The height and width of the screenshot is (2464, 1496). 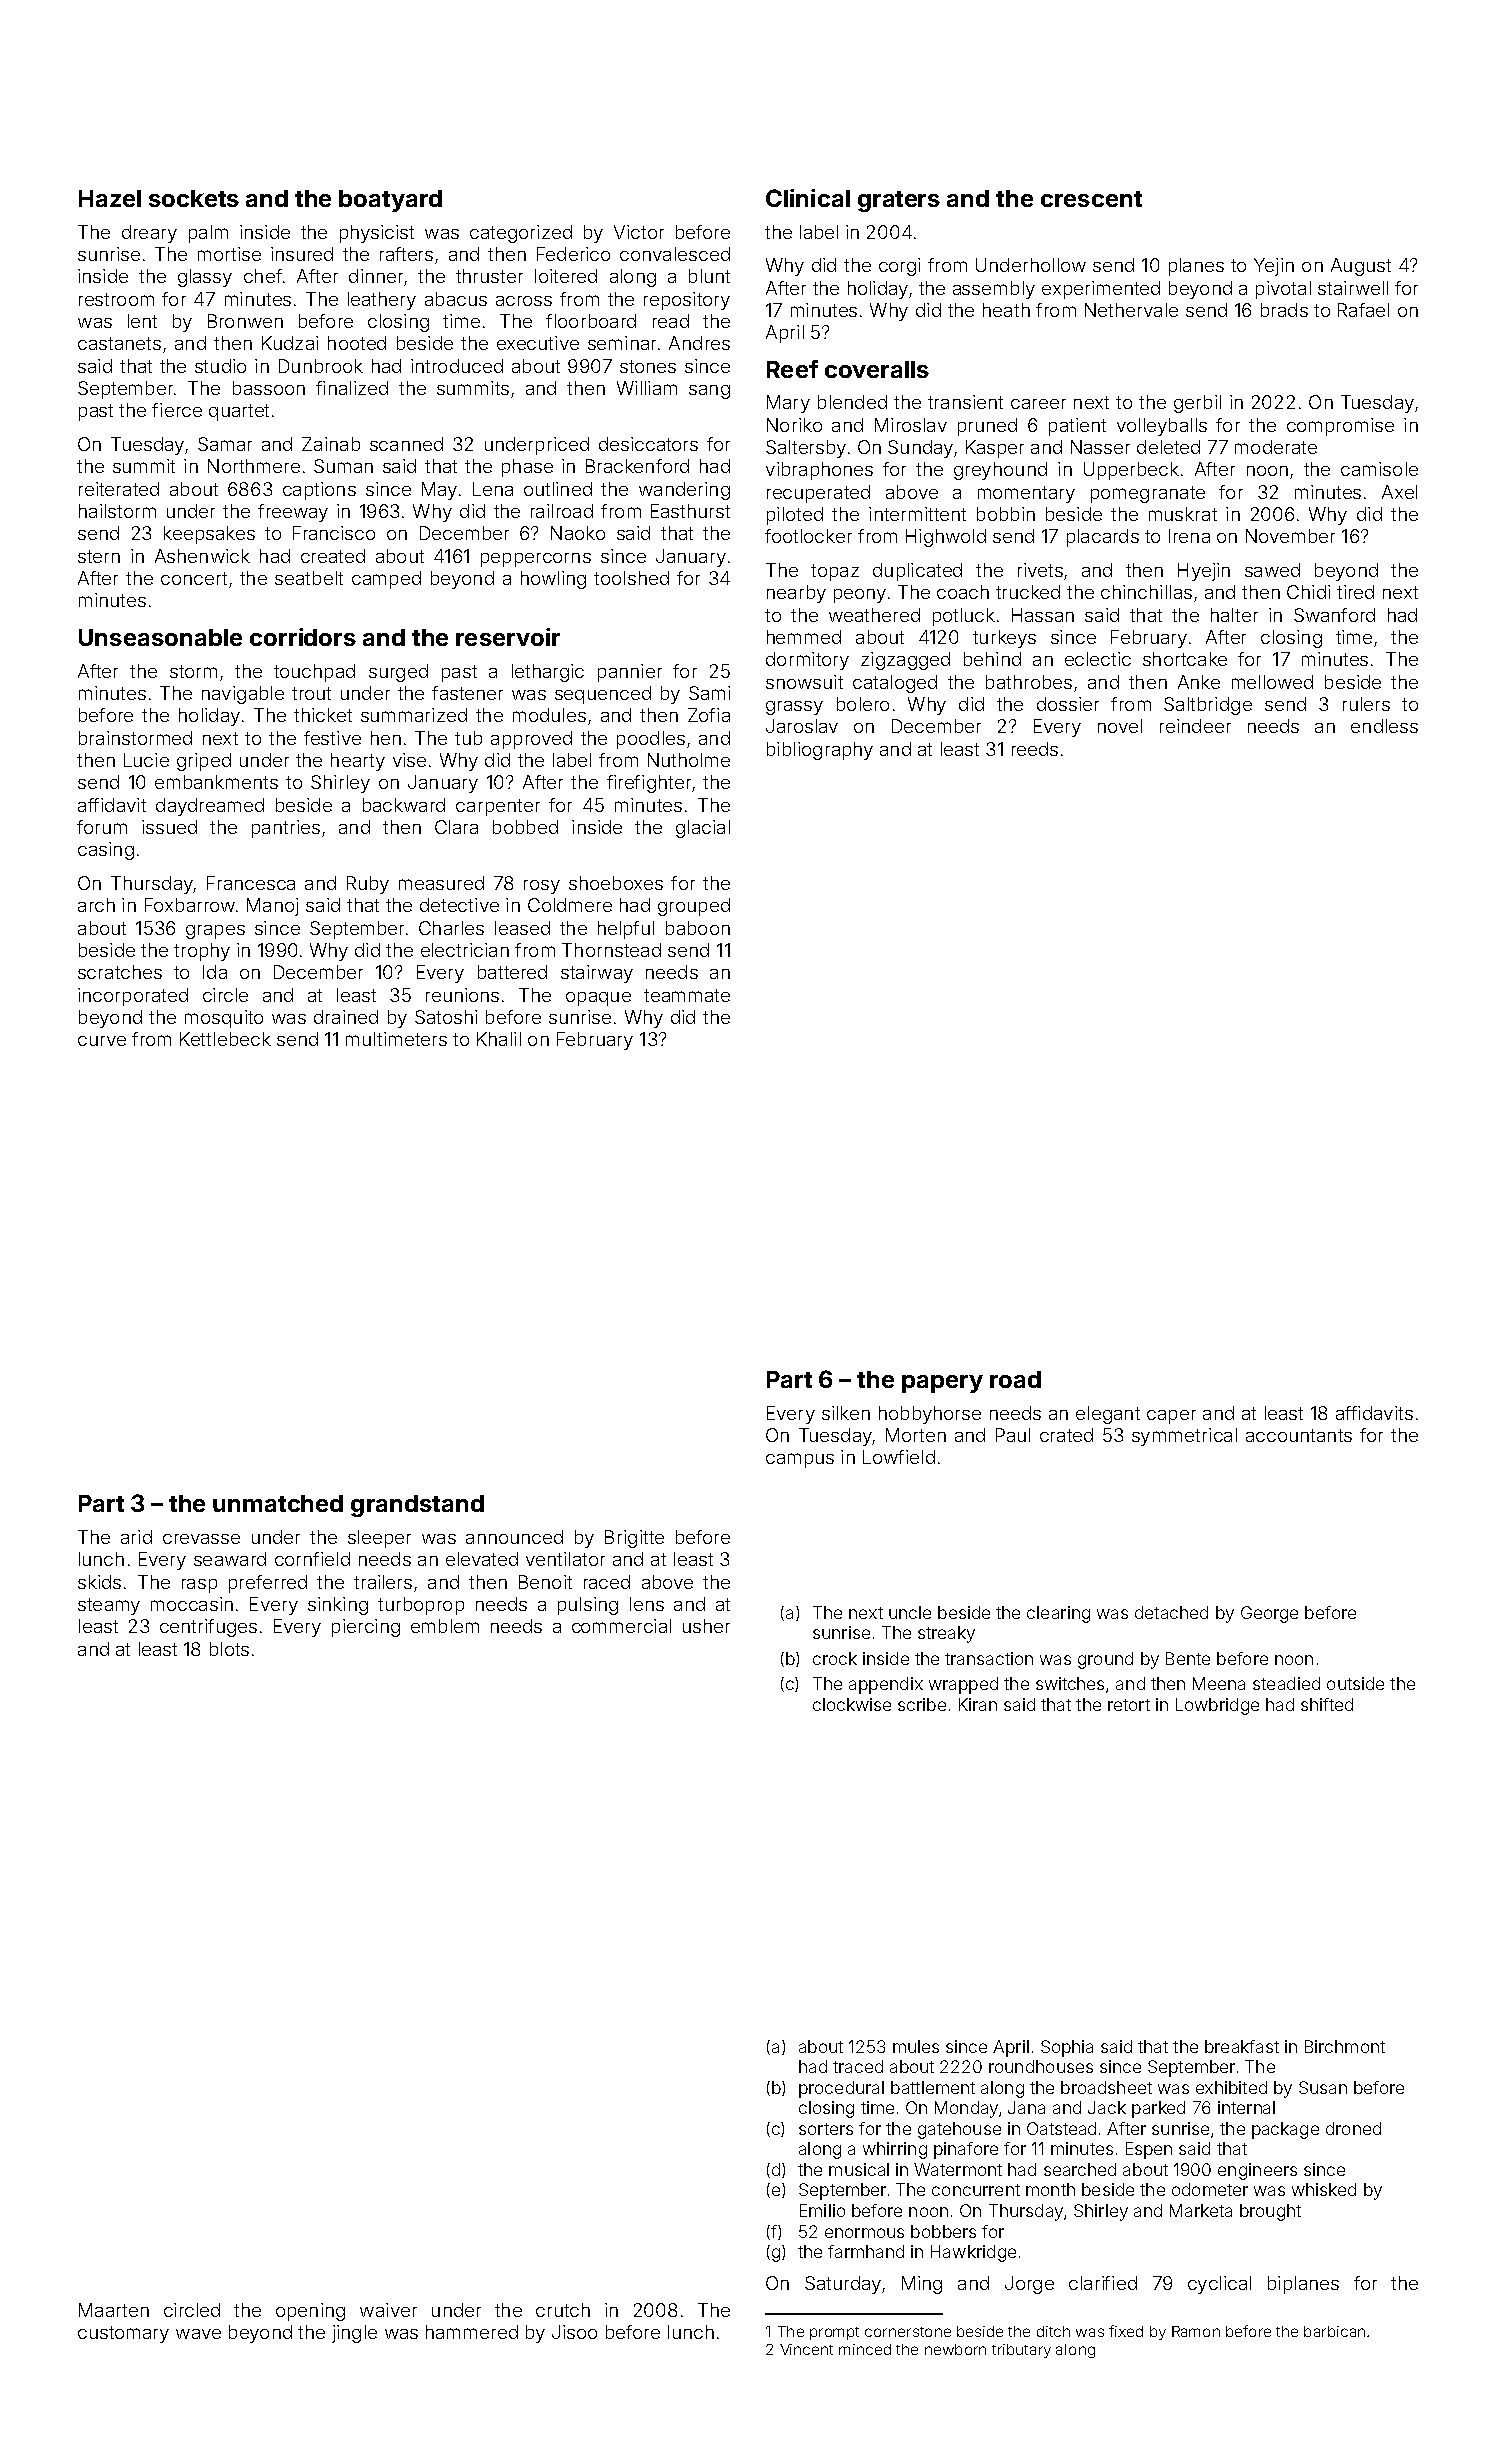 I want to click on opening, so click(x=310, y=2312).
